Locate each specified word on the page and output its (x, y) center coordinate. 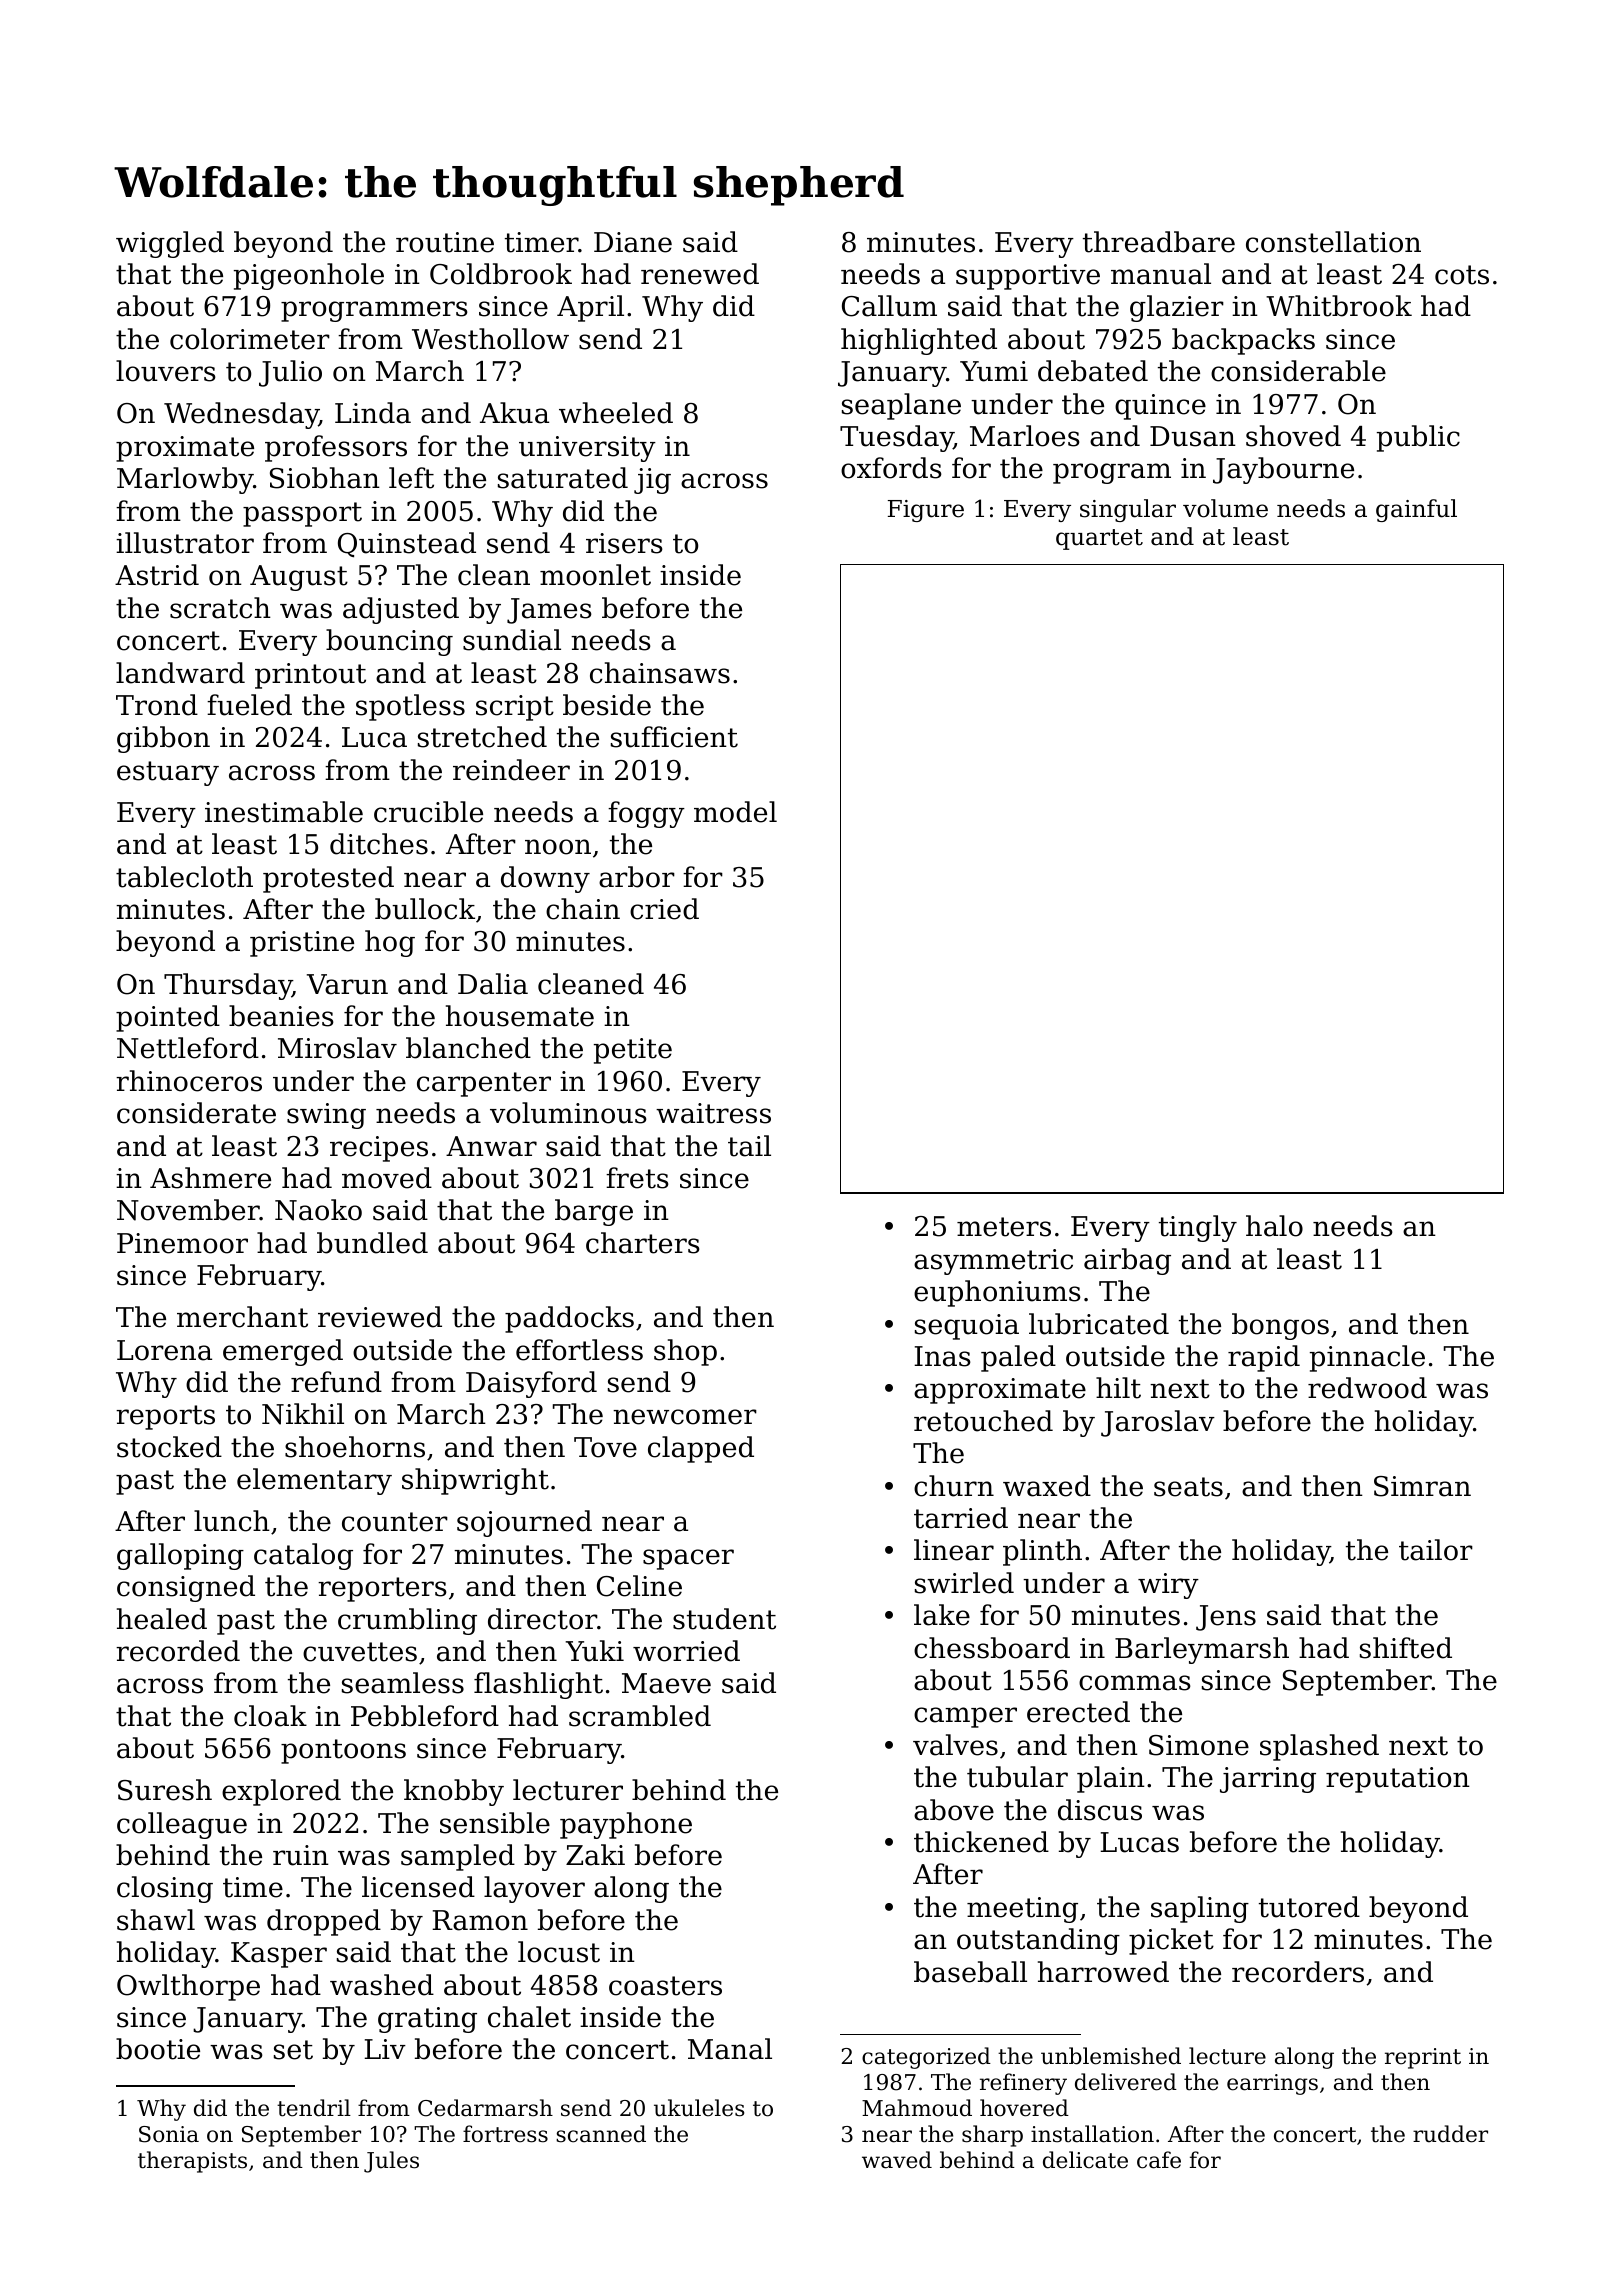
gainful (1416, 510)
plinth (1042, 1552)
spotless (410, 707)
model (735, 812)
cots (1462, 275)
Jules (391, 2162)
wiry (1168, 1586)
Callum (889, 306)
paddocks (569, 1319)
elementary (314, 1481)
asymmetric (993, 1262)
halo (1274, 1226)
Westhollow (490, 339)
